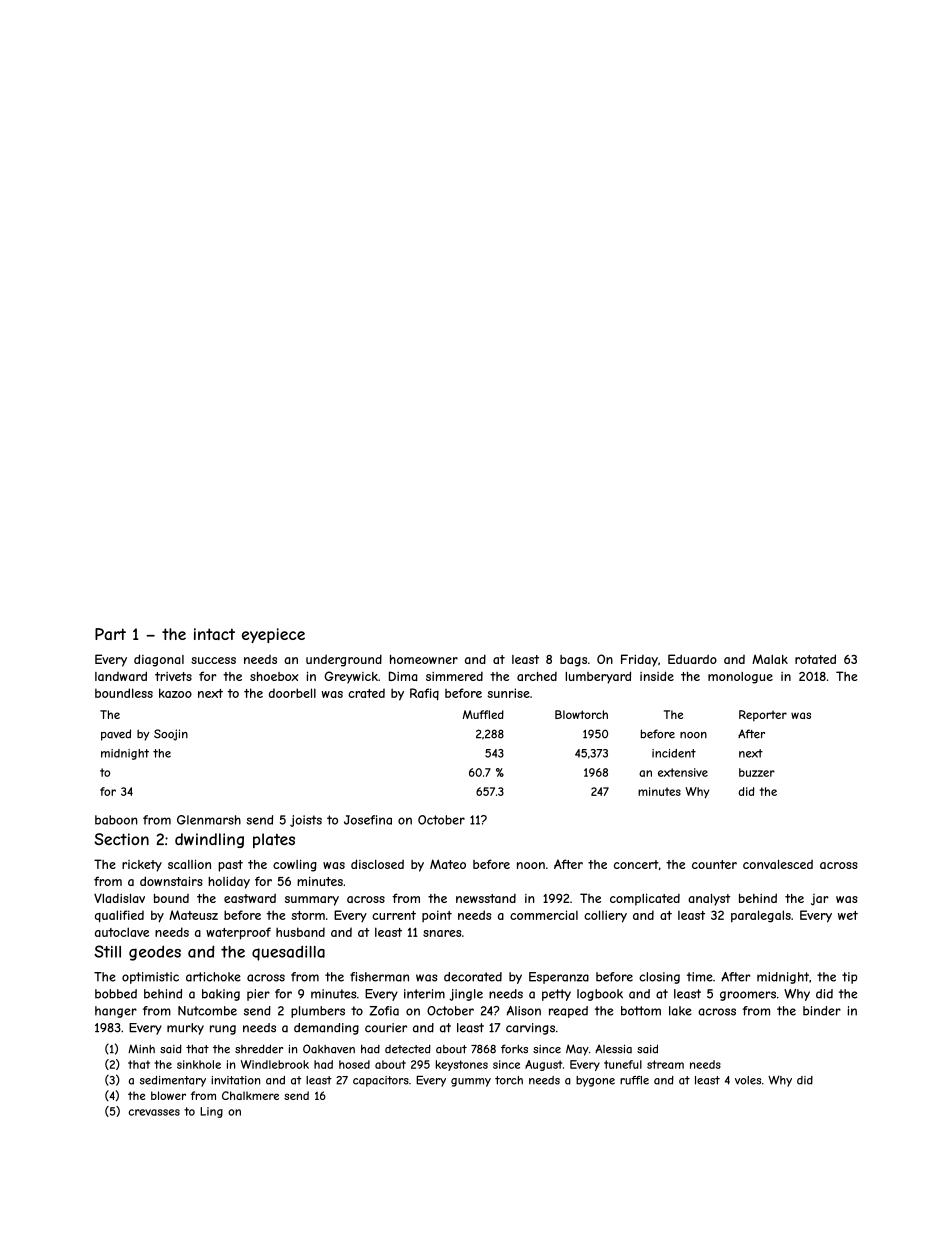 This screenshot has height=1233, width=952. Describe the element at coordinates (171, 735) in the screenshot. I see `Soojin` at that location.
